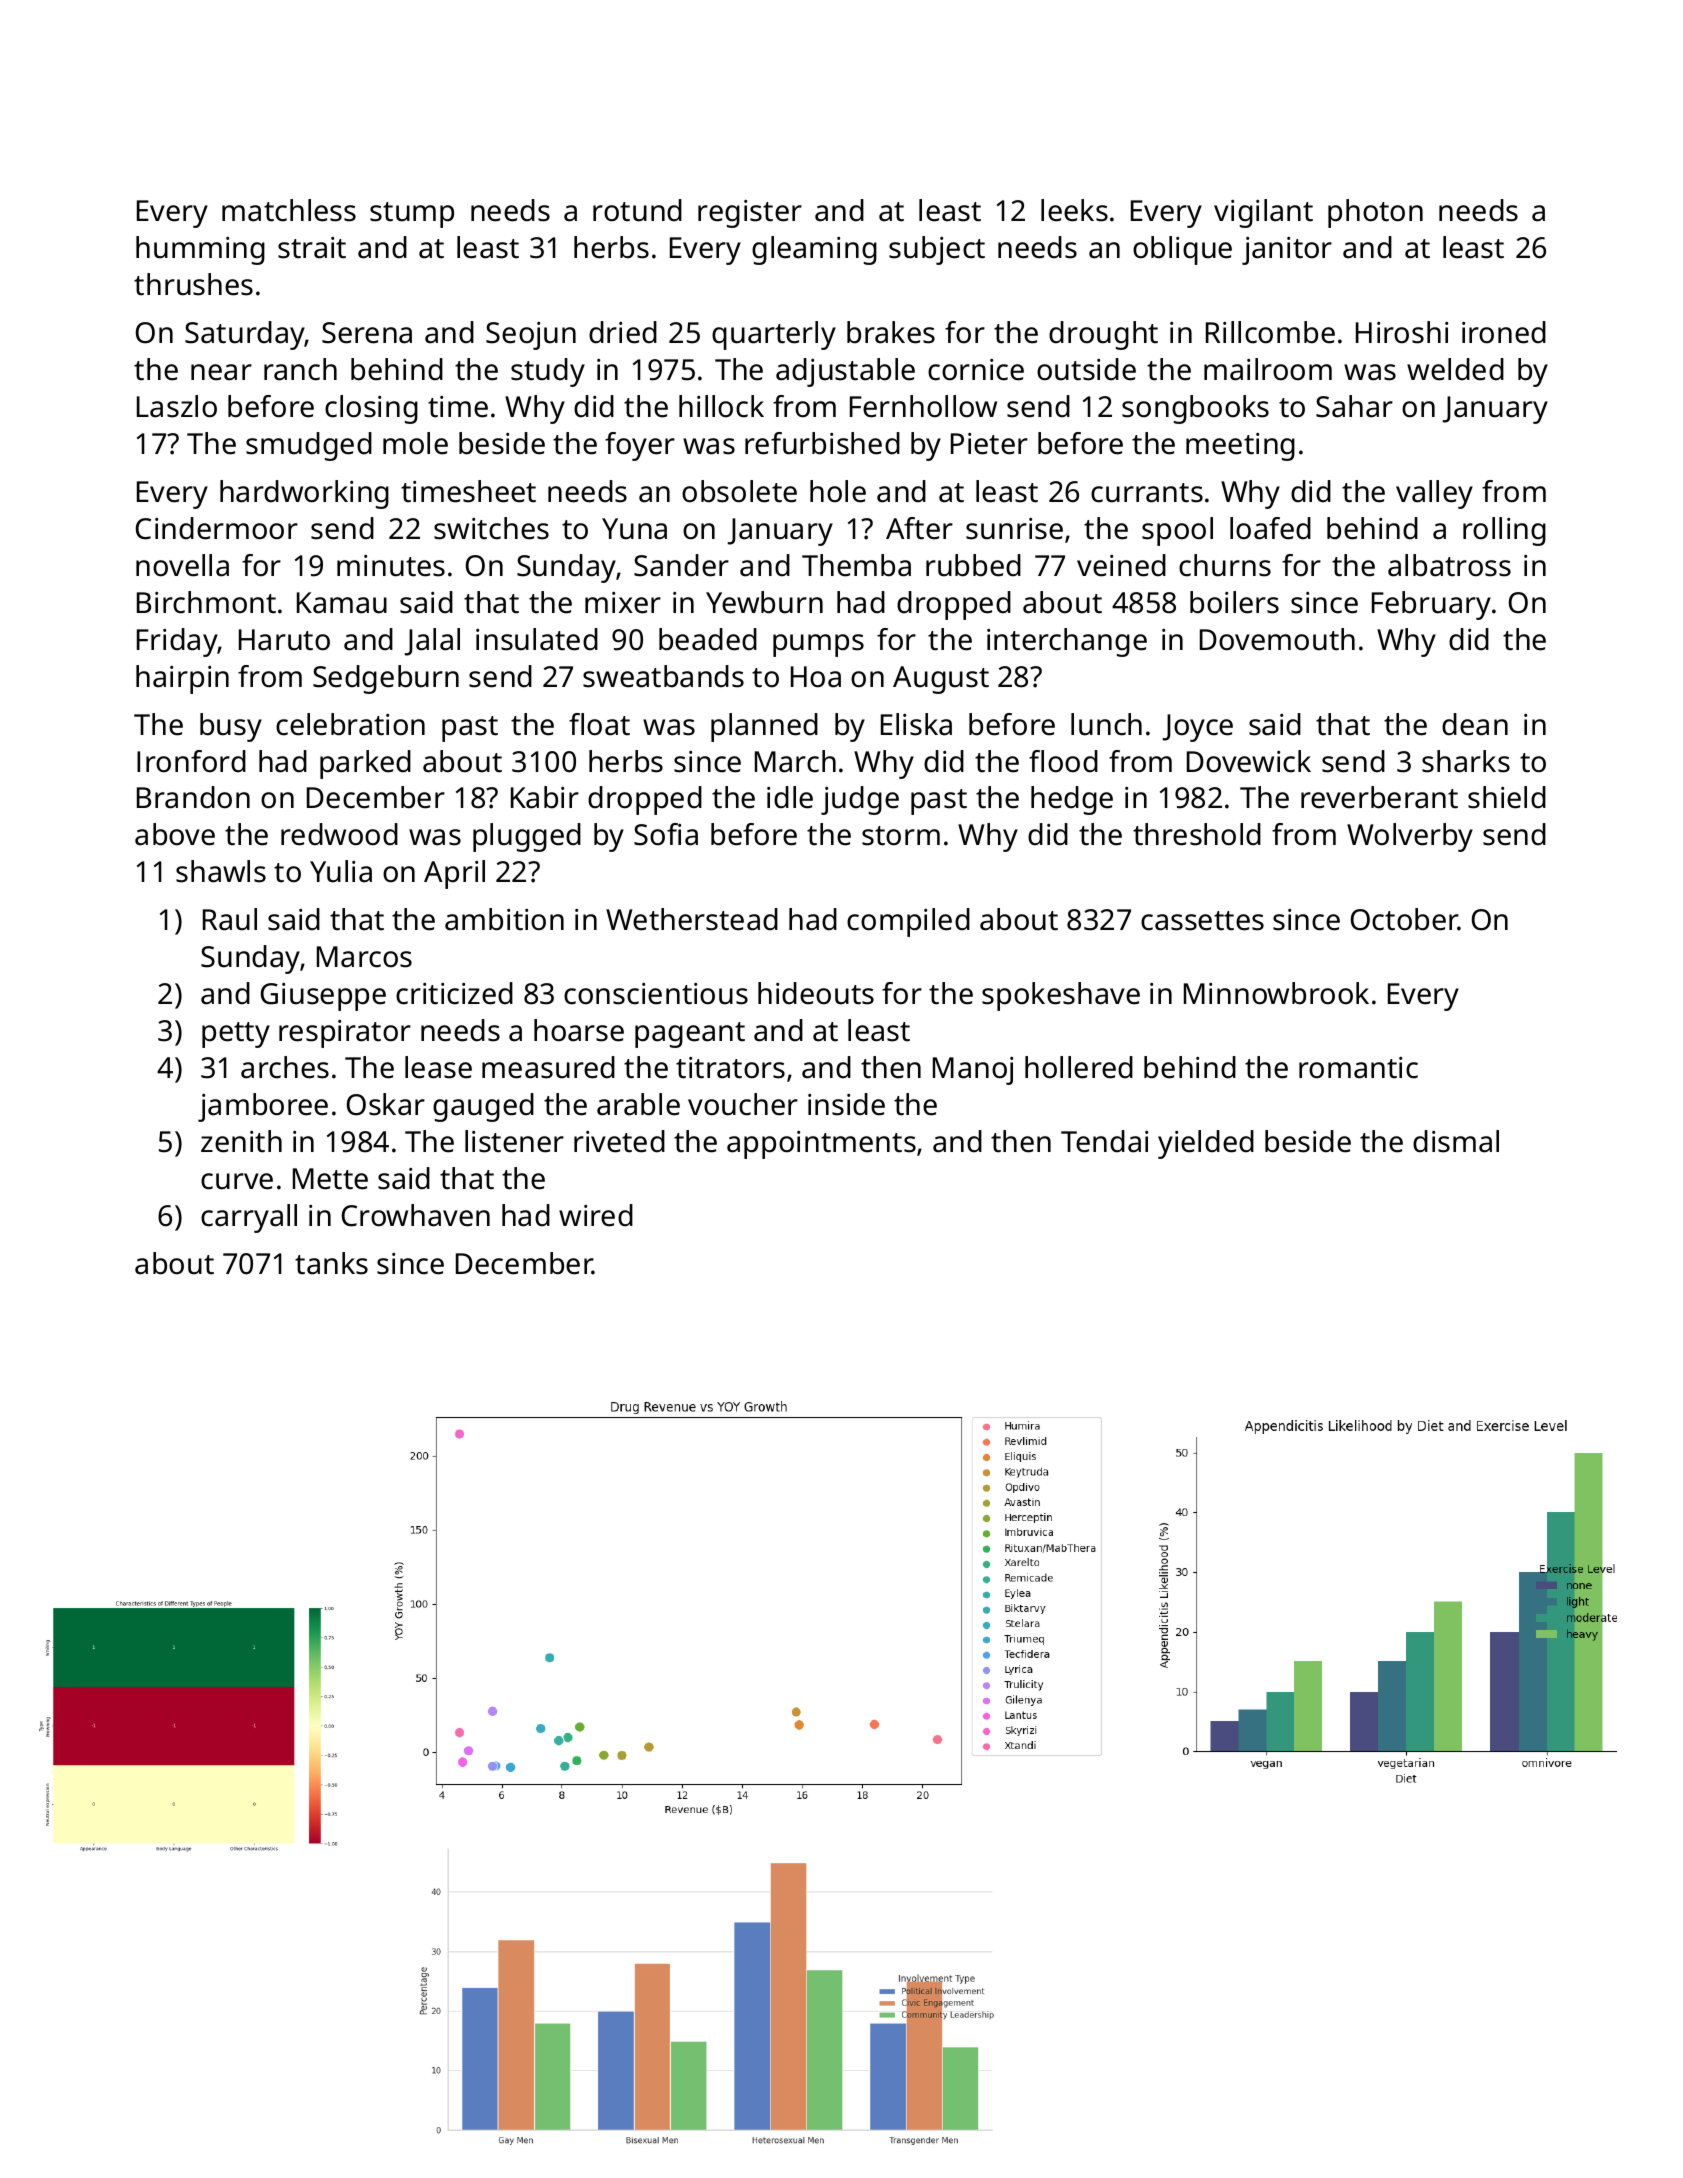  What do you see at coordinates (750, 214) in the screenshot?
I see `register` at bounding box center [750, 214].
